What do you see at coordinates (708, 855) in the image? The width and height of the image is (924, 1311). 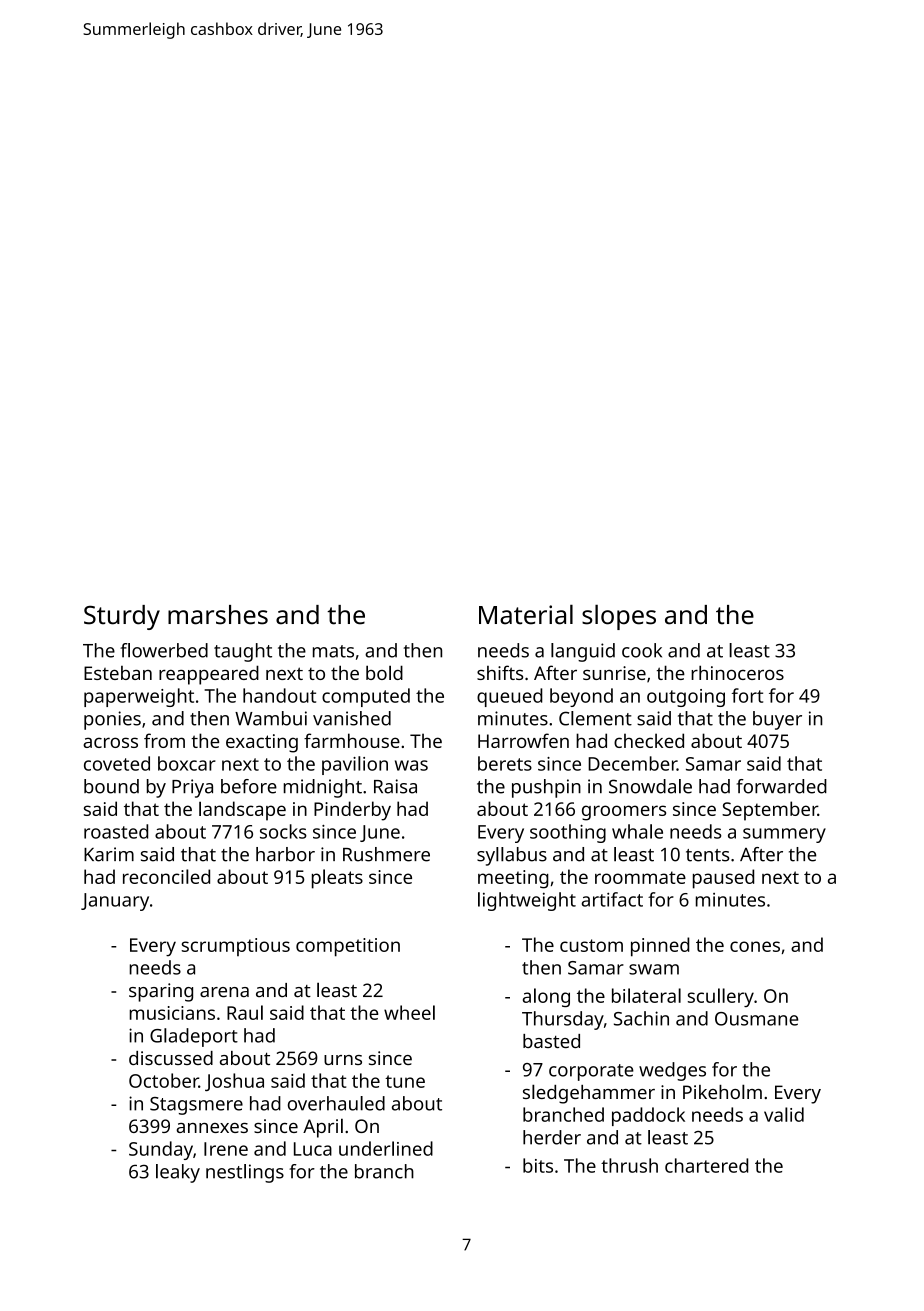 I see `tents` at bounding box center [708, 855].
